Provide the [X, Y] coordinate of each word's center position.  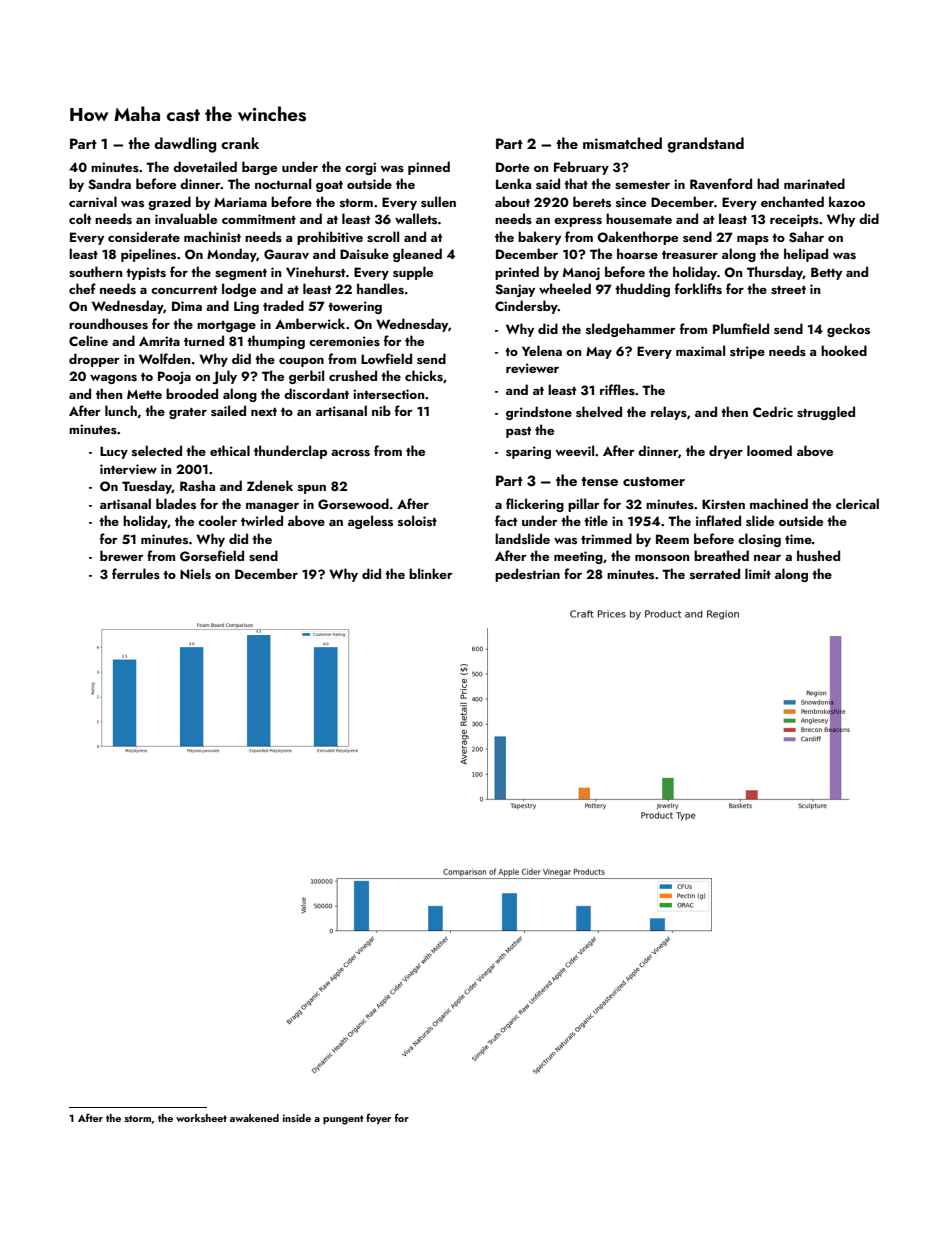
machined [779, 503]
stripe [747, 352]
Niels [195, 573]
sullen [438, 201]
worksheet [201, 1118]
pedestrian [527, 575]
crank [240, 143]
